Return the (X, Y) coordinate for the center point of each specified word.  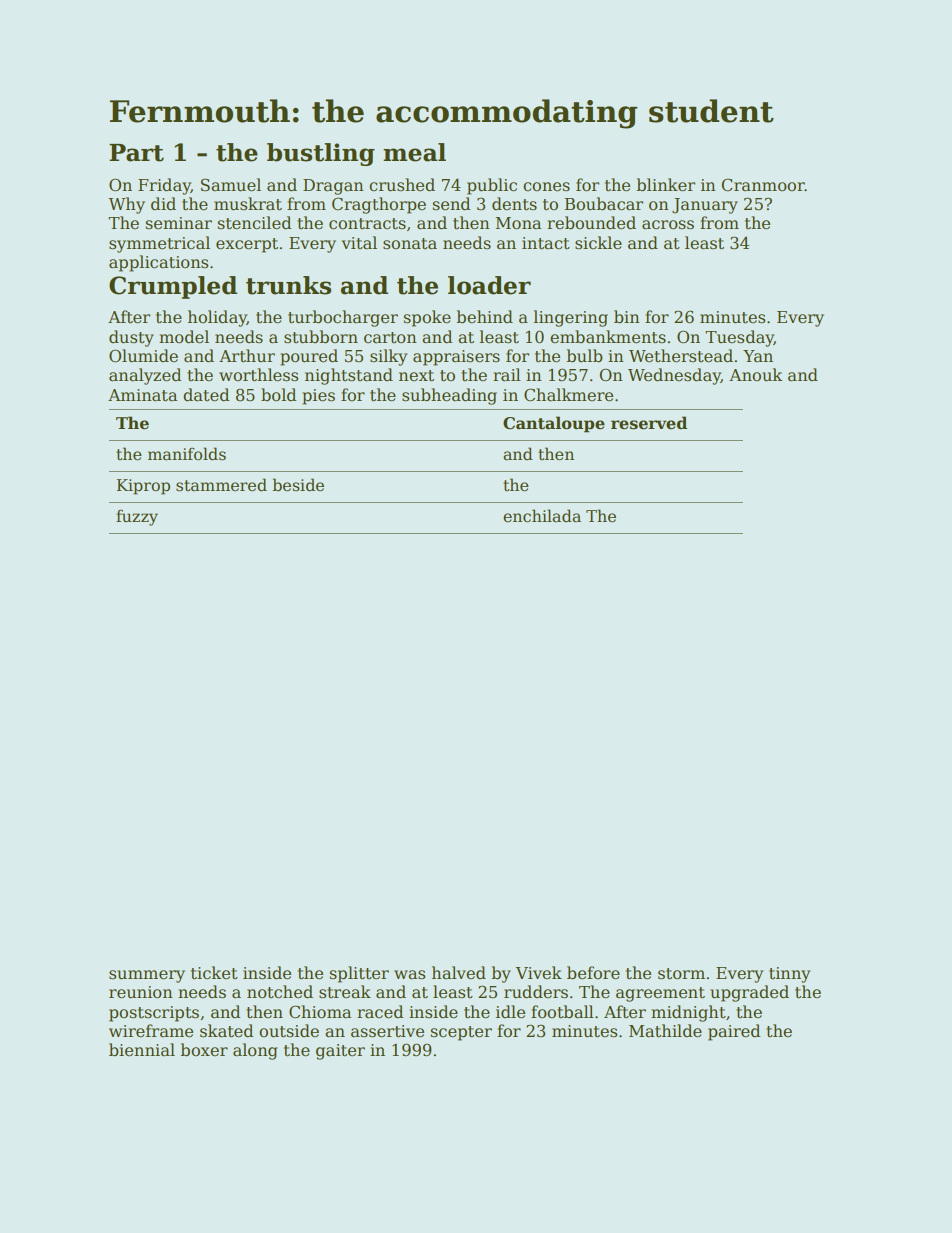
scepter (461, 1033)
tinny (789, 975)
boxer (204, 1049)
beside (298, 484)
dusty (131, 338)
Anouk (755, 374)
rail (507, 375)
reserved (649, 423)
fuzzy (137, 517)
